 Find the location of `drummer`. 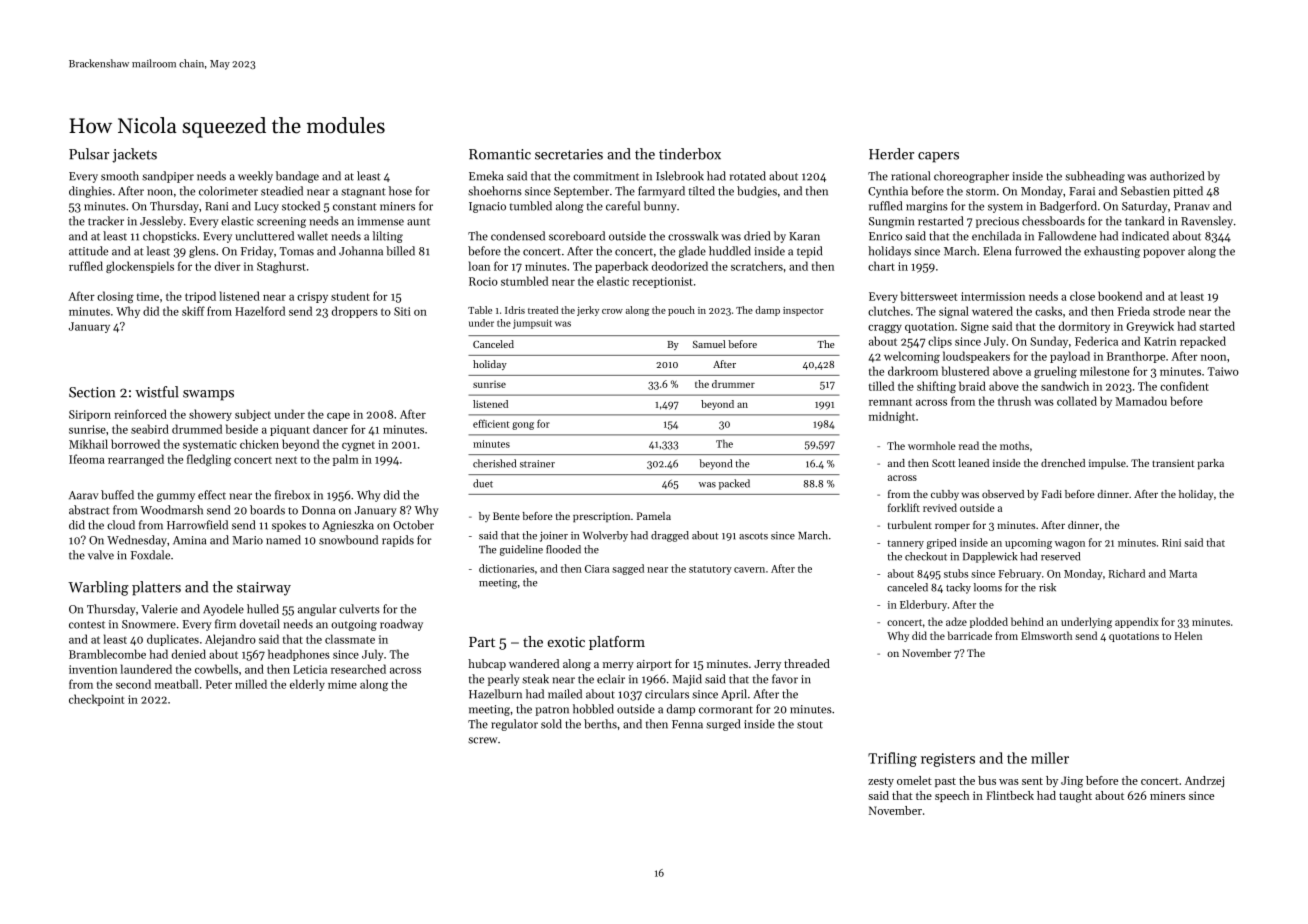

drummer is located at coordinates (733, 384).
